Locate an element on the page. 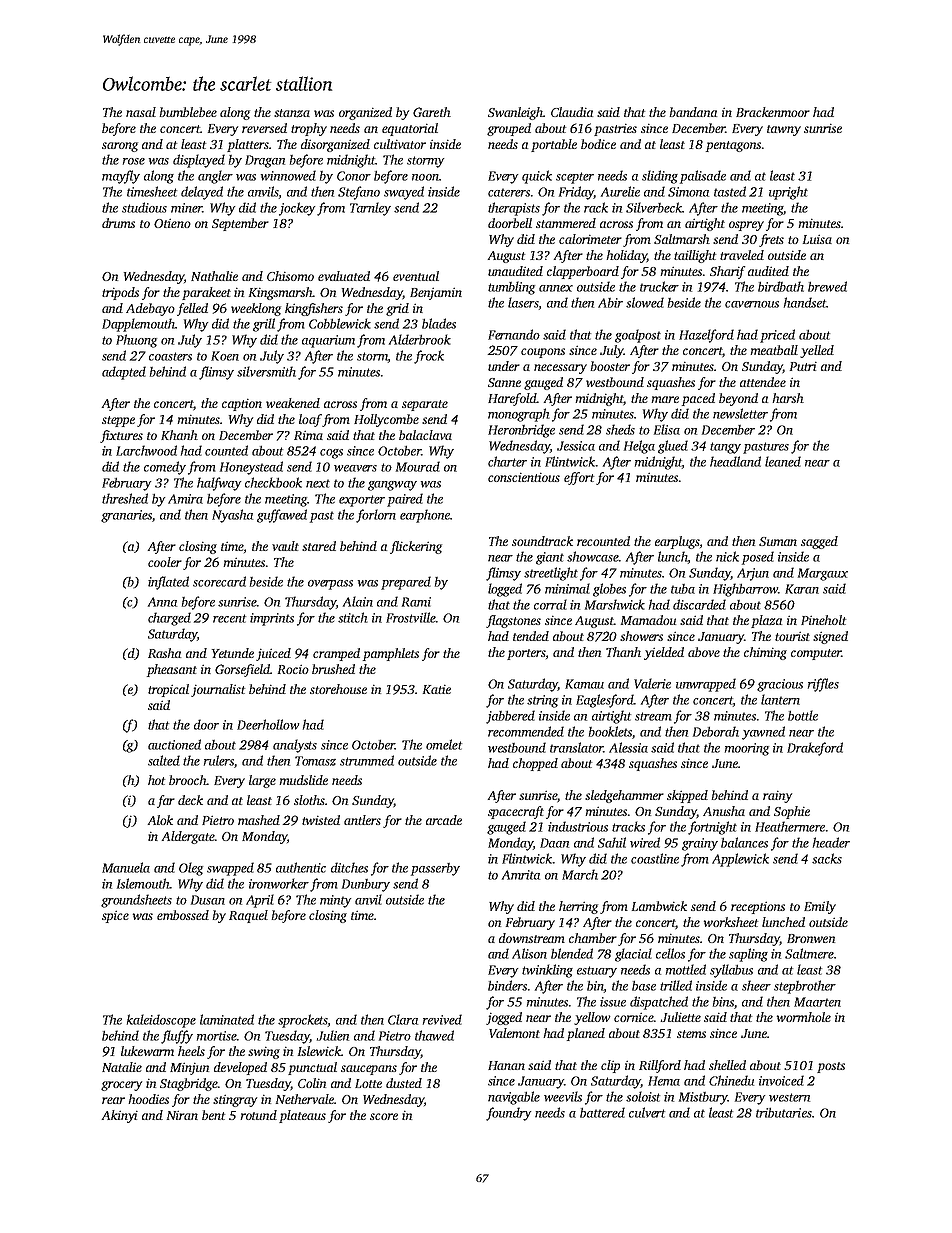 The image size is (952, 1233). Gareth is located at coordinates (432, 112).
